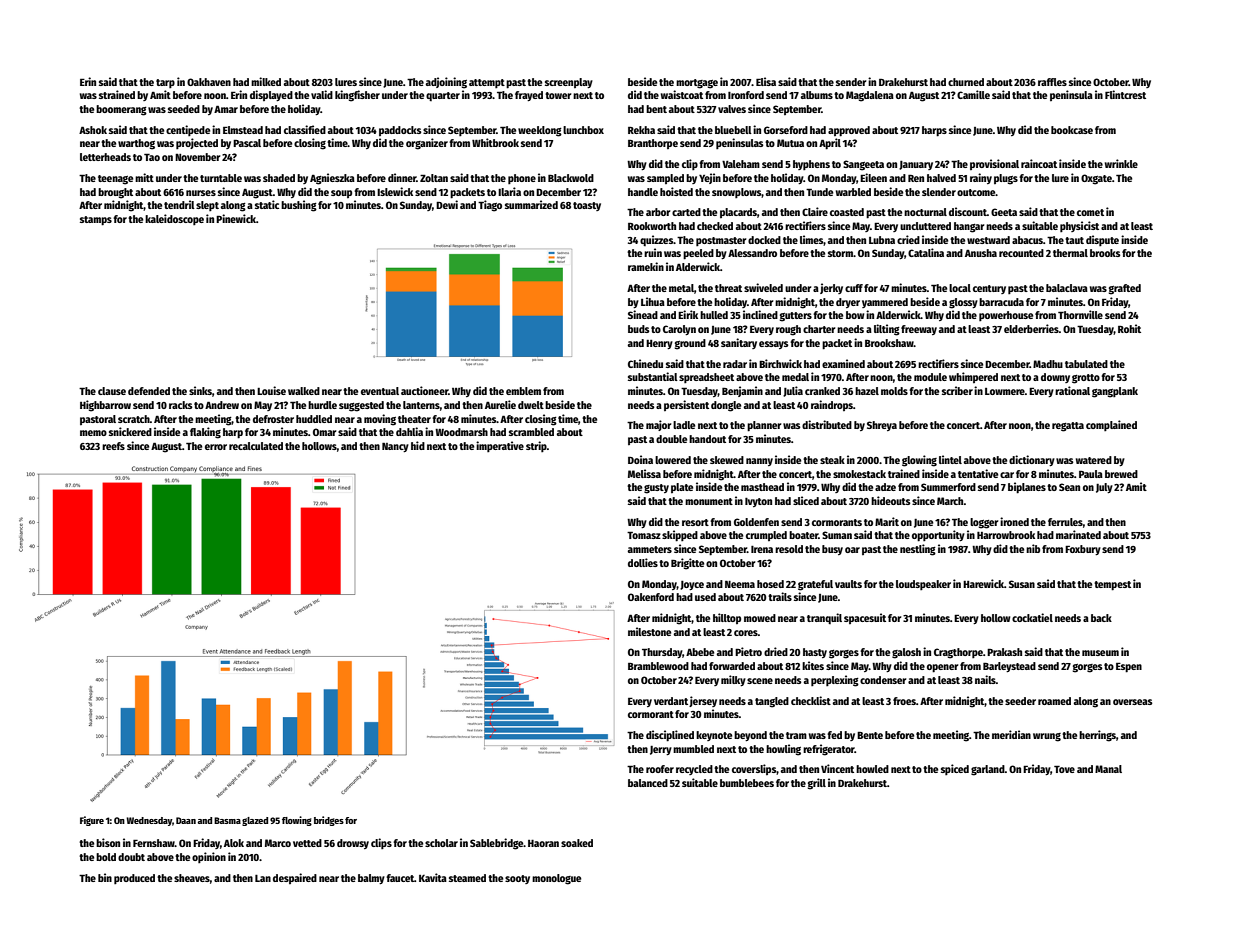  Describe the element at coordinates (266, 81) in the screenshot. I see `milked` at that location.
